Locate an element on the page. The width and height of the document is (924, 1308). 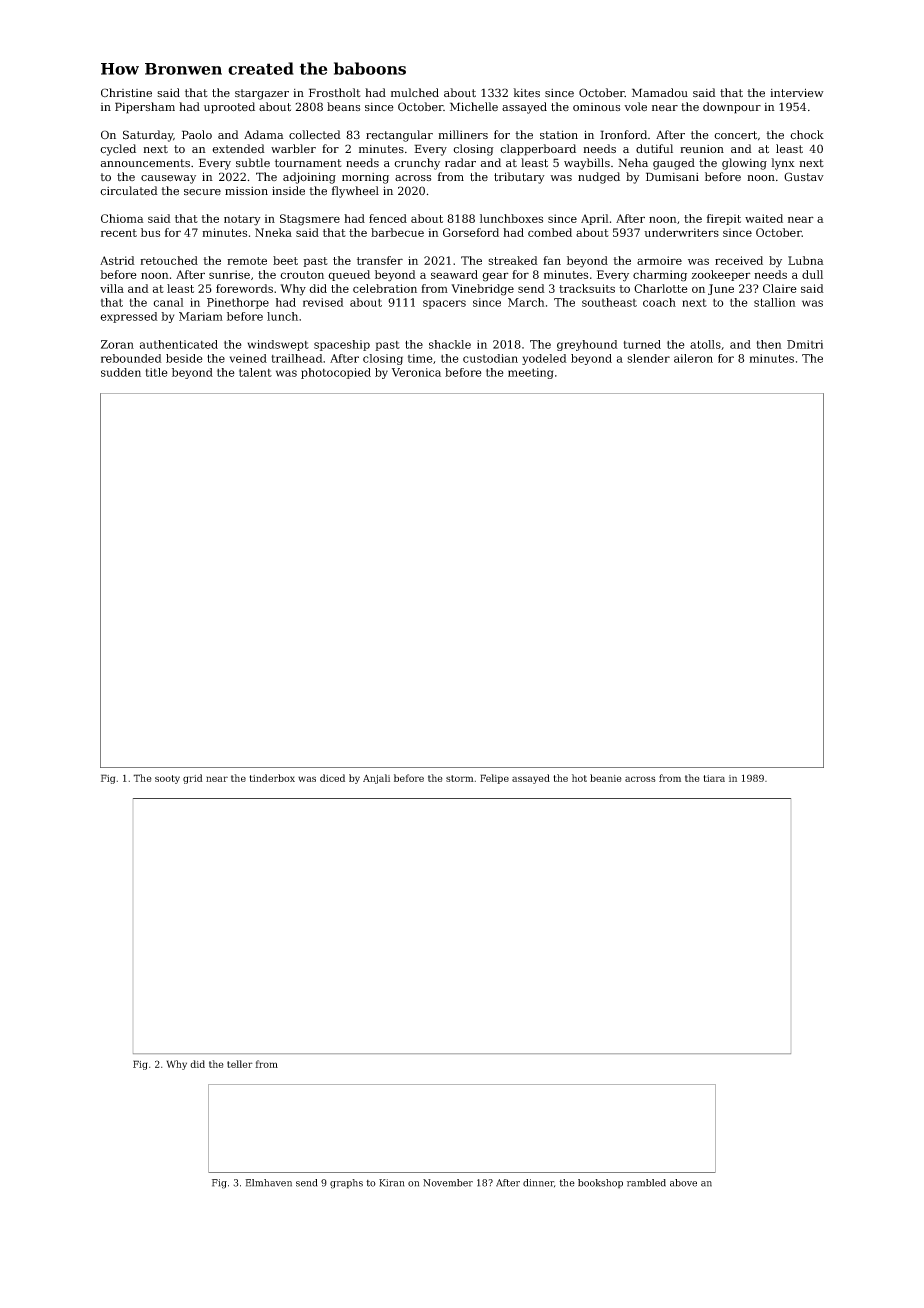
teller is located at coordinates (240, 1064).
